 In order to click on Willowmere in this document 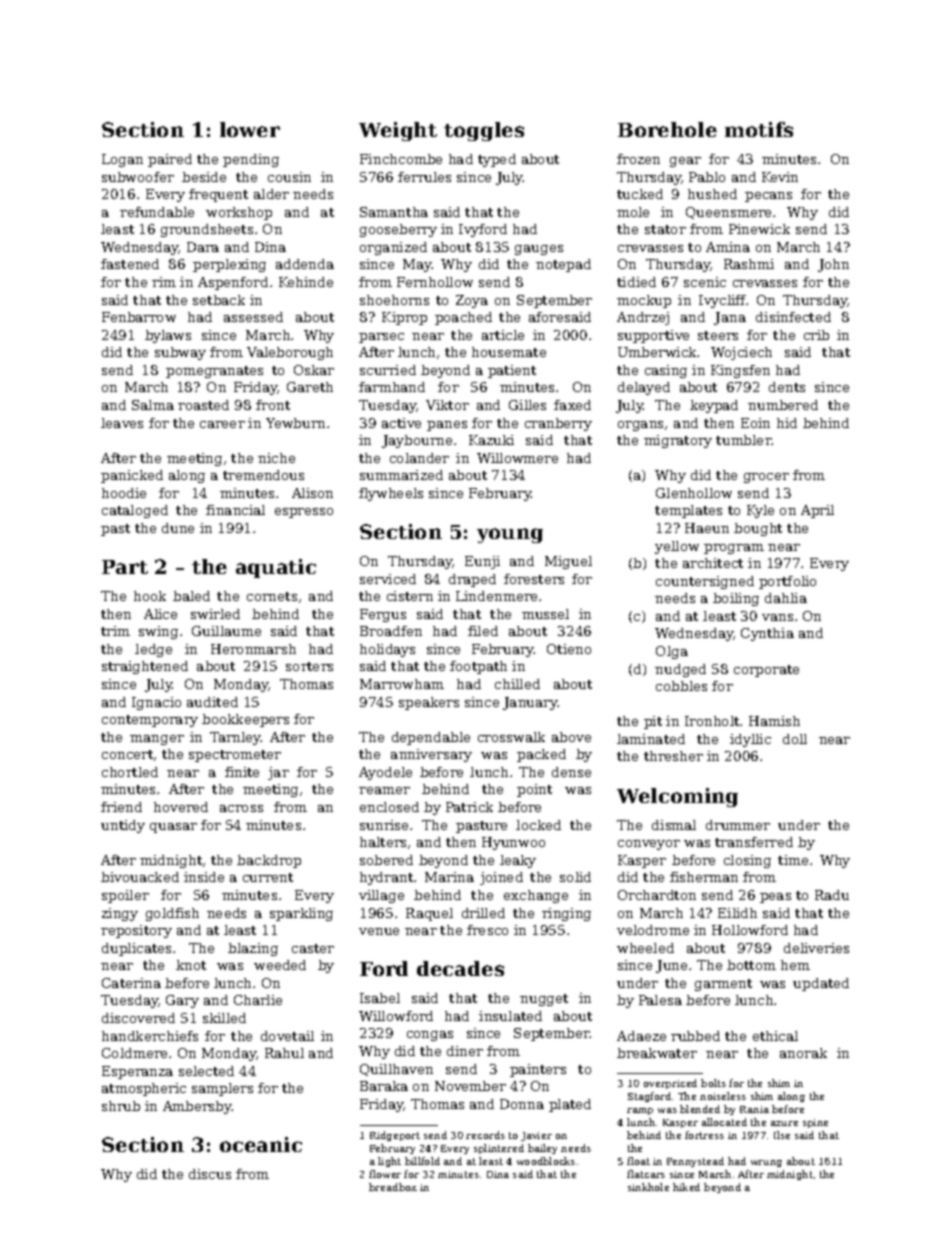, I will do `click(517, 458)`.
